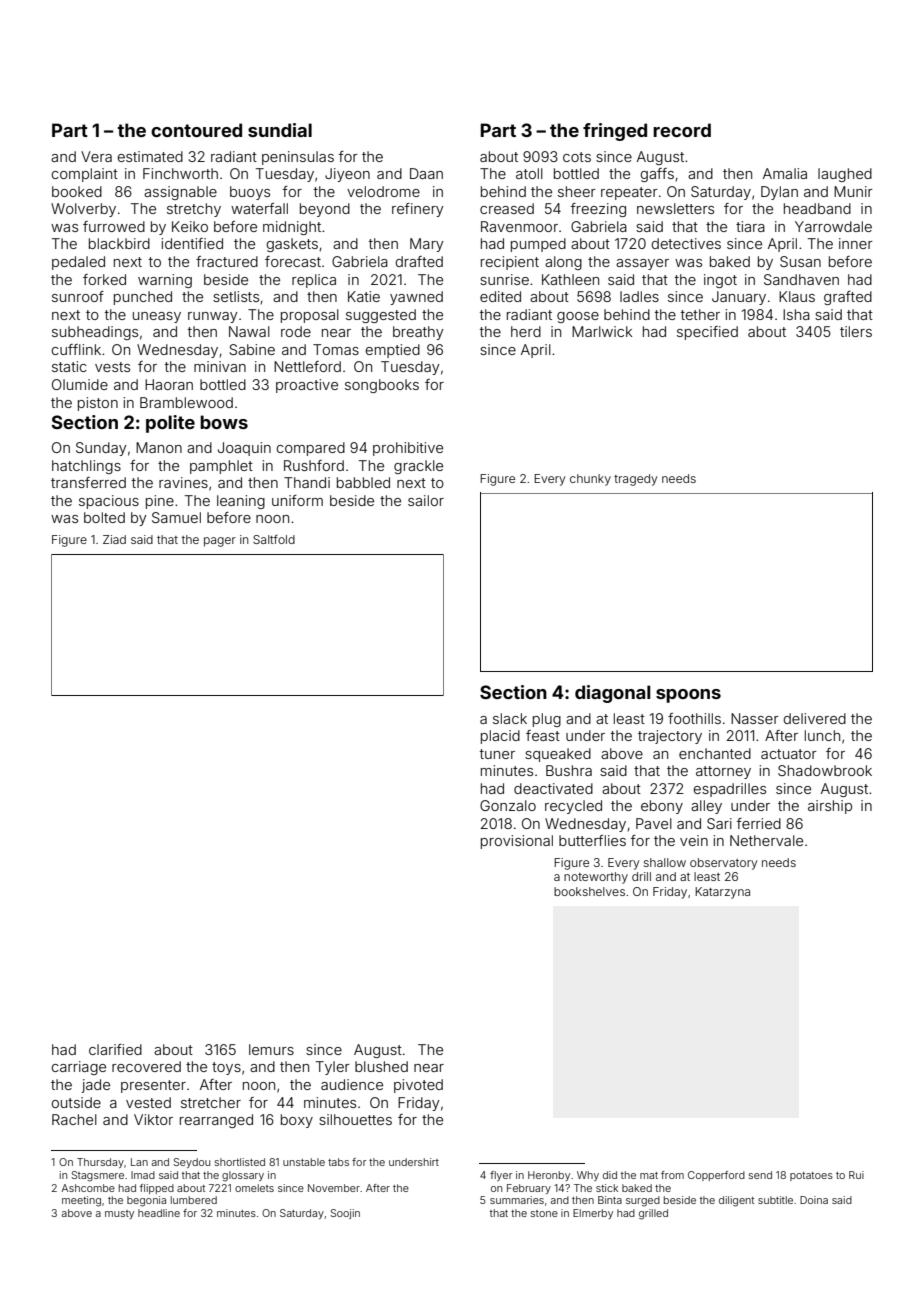 This screenshot has height=1308, width=924. I want to click on bolted, so click(104, 517).
